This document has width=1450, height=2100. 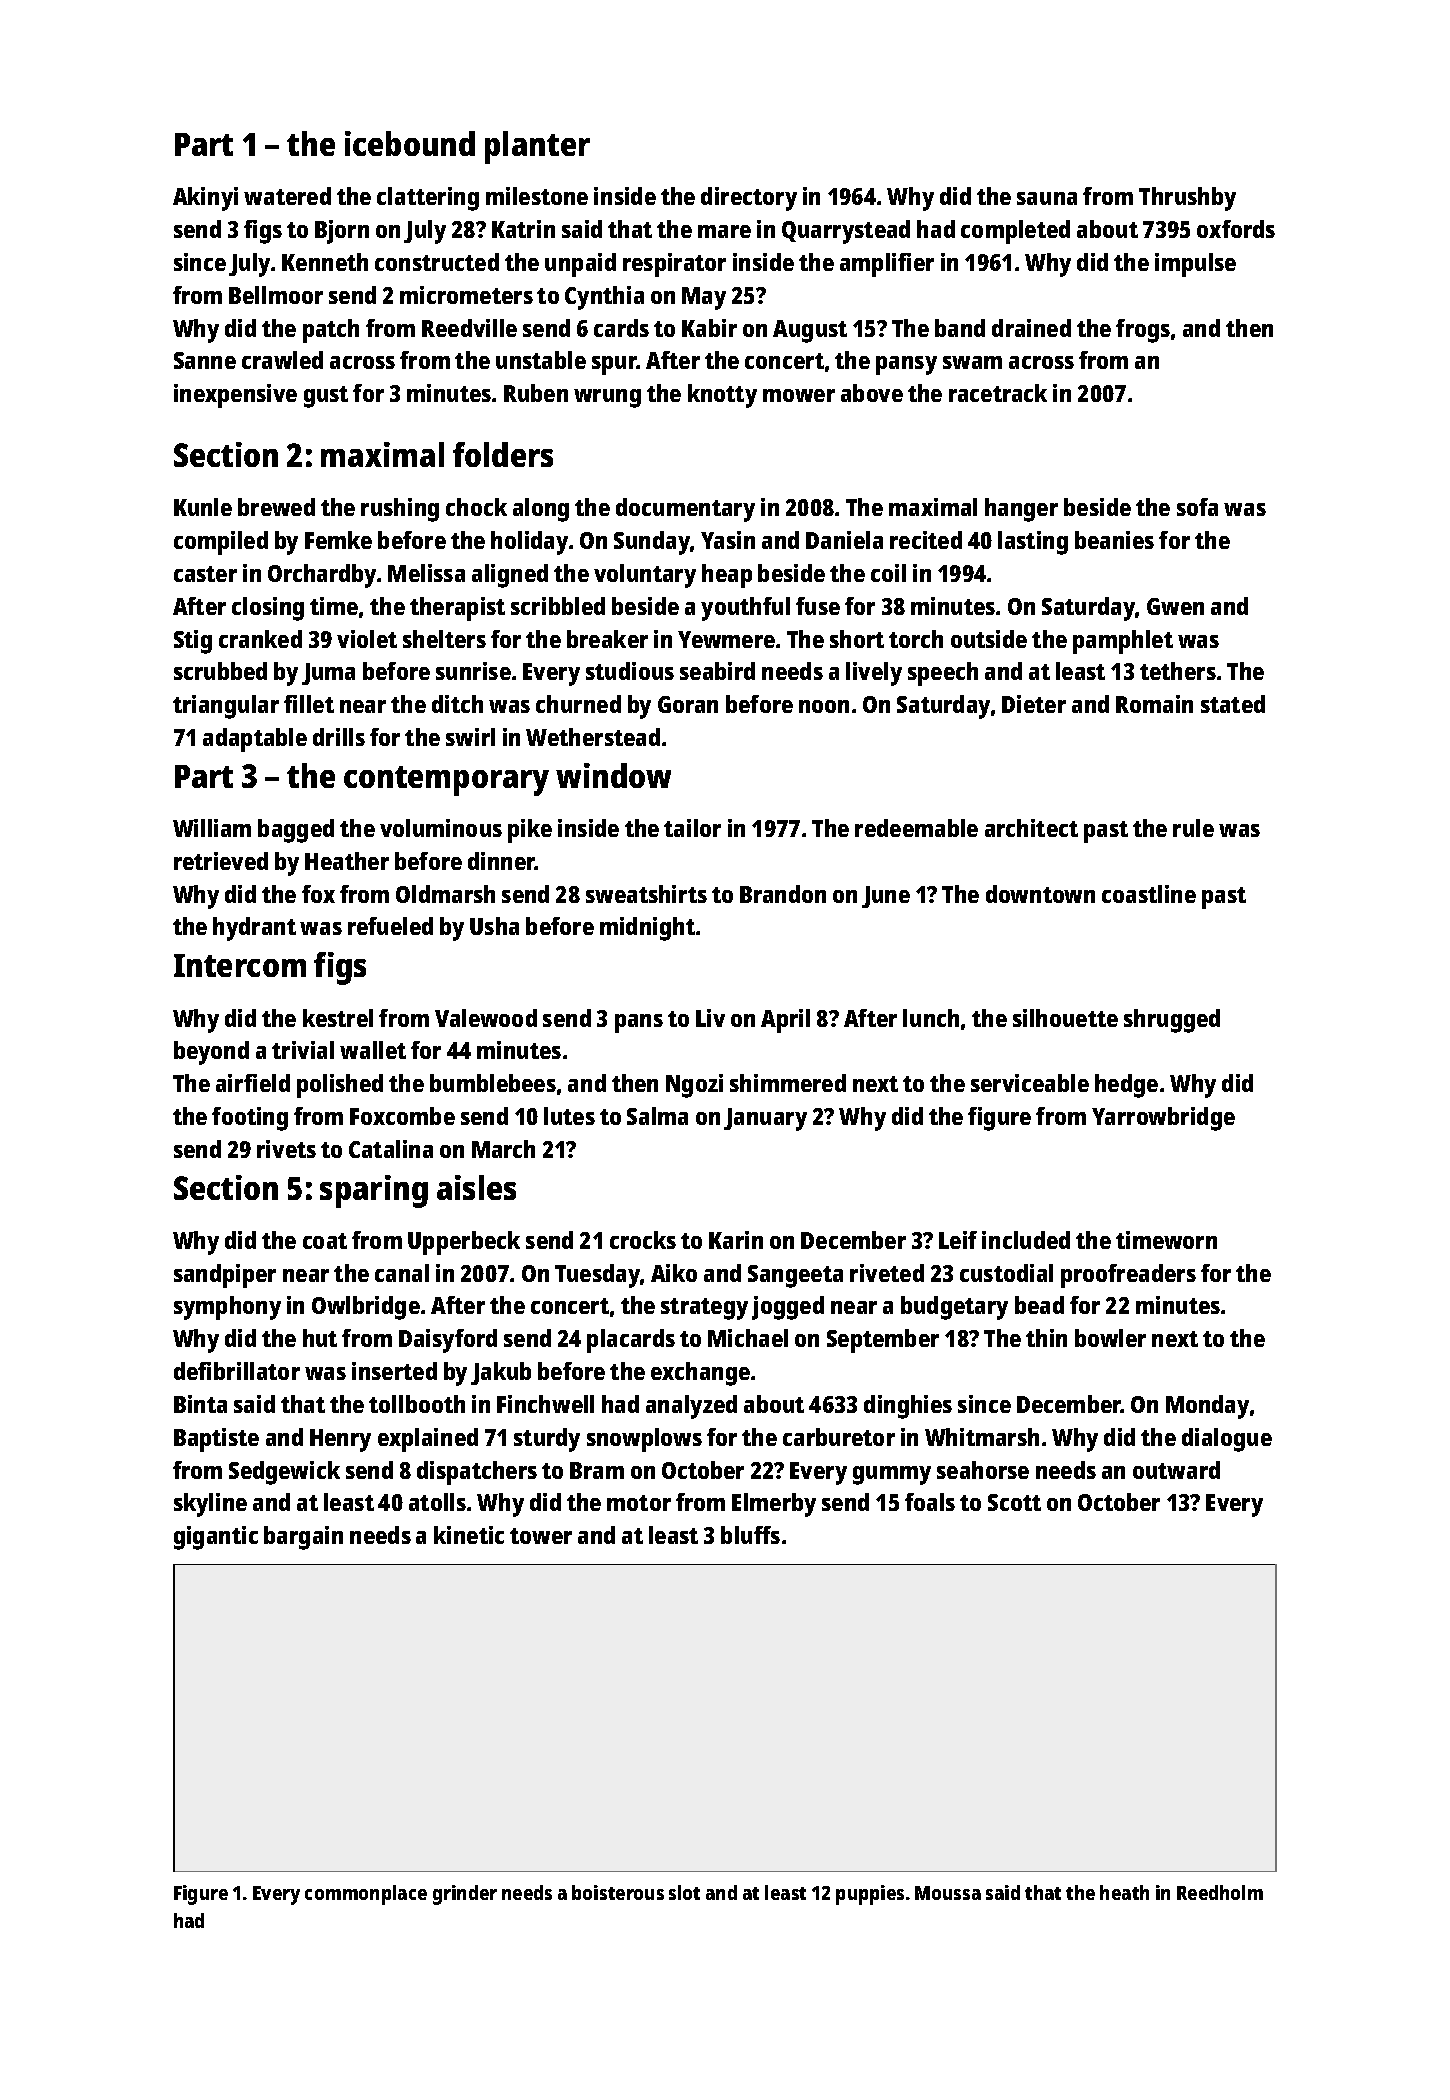 I want to click on mare, so click(x=724, y=231).
